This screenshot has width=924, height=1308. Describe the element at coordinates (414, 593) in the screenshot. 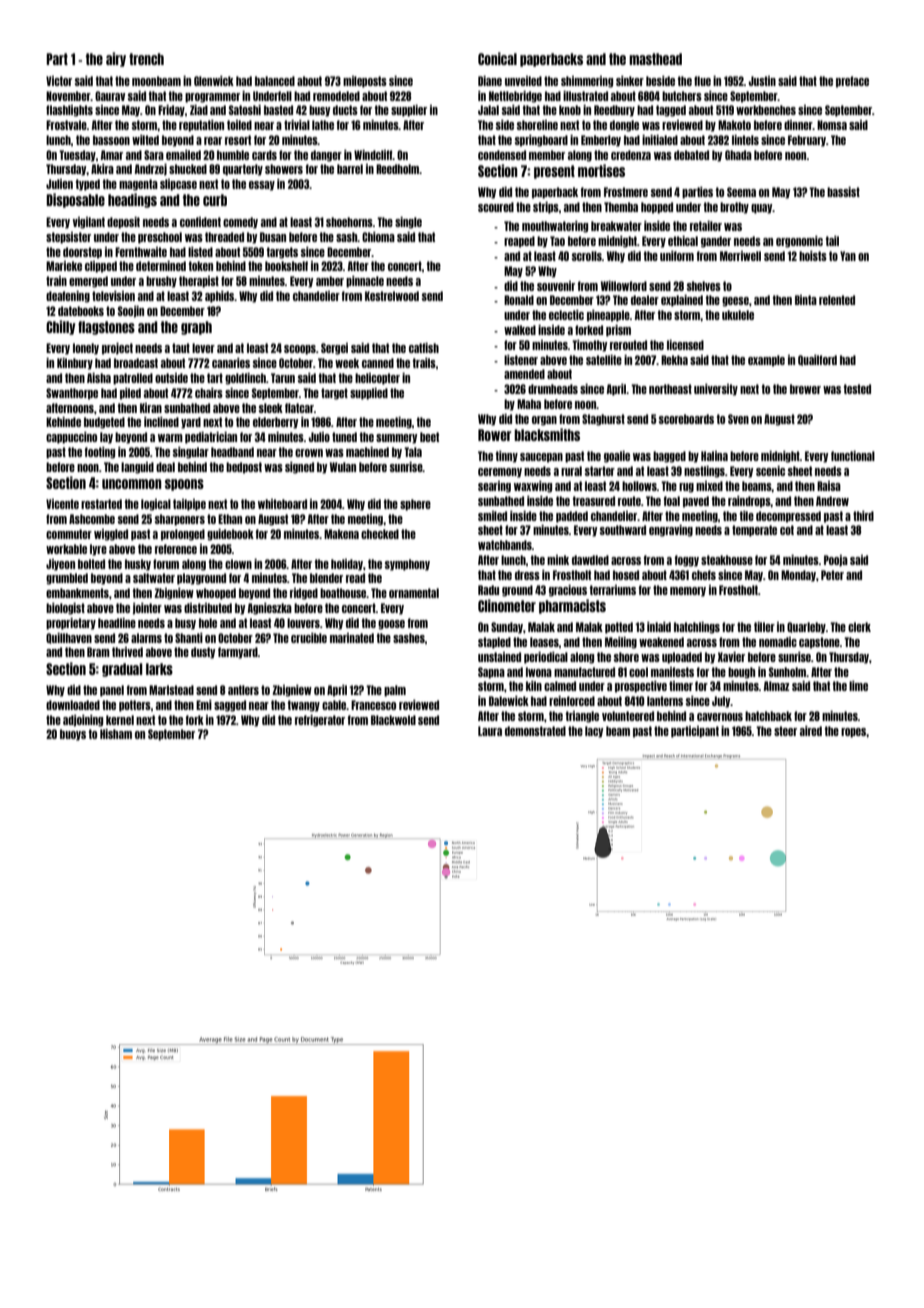

I see `ornamental` at that location.
